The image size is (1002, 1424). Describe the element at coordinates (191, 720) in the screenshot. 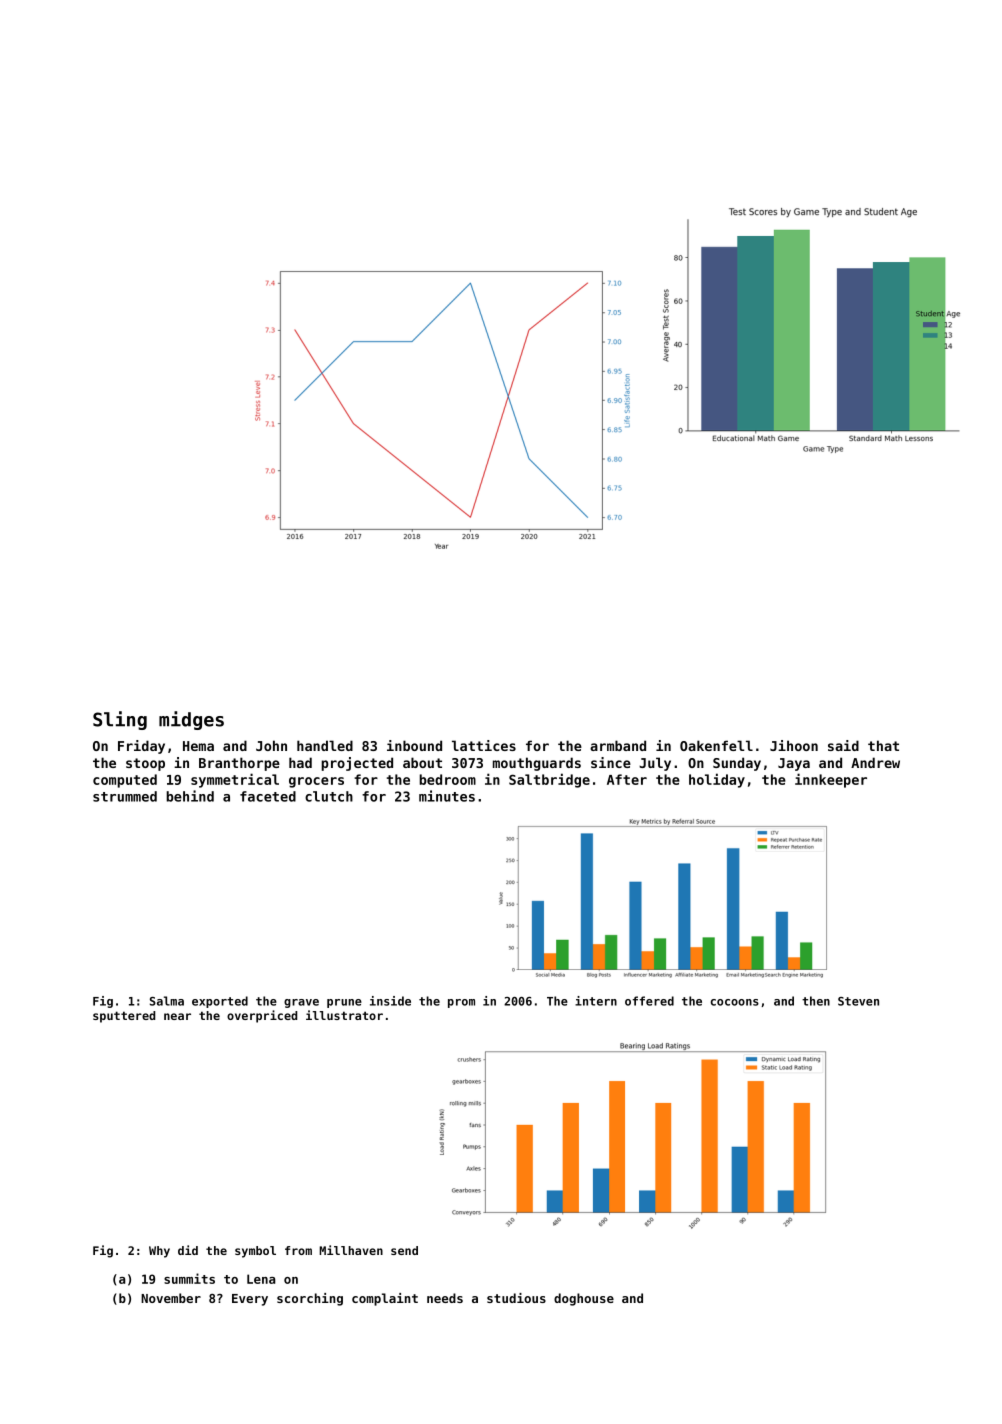

I see `midges` at that location.
